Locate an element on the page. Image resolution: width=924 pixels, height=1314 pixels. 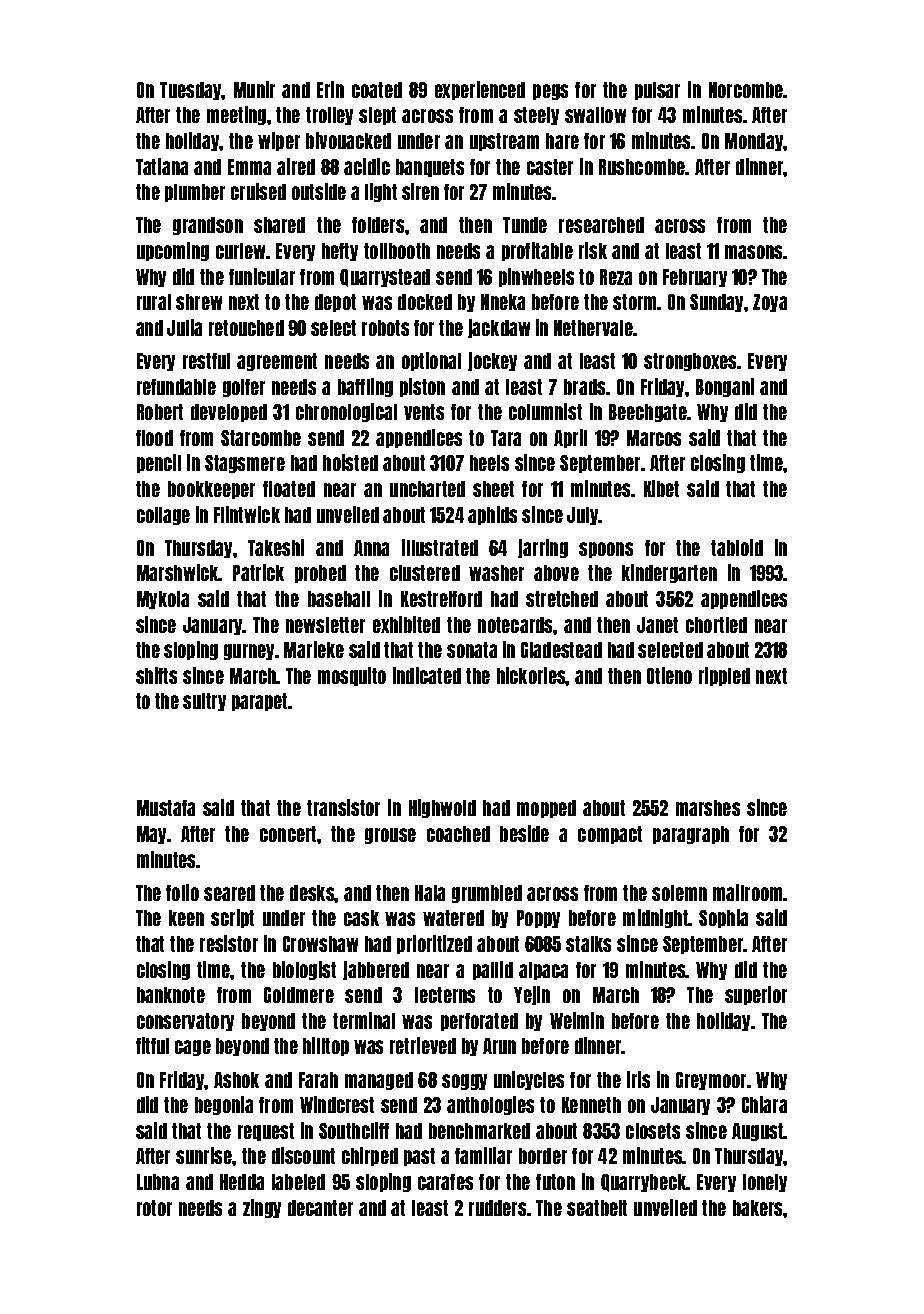
collage is located at coordinates (163, 516).
